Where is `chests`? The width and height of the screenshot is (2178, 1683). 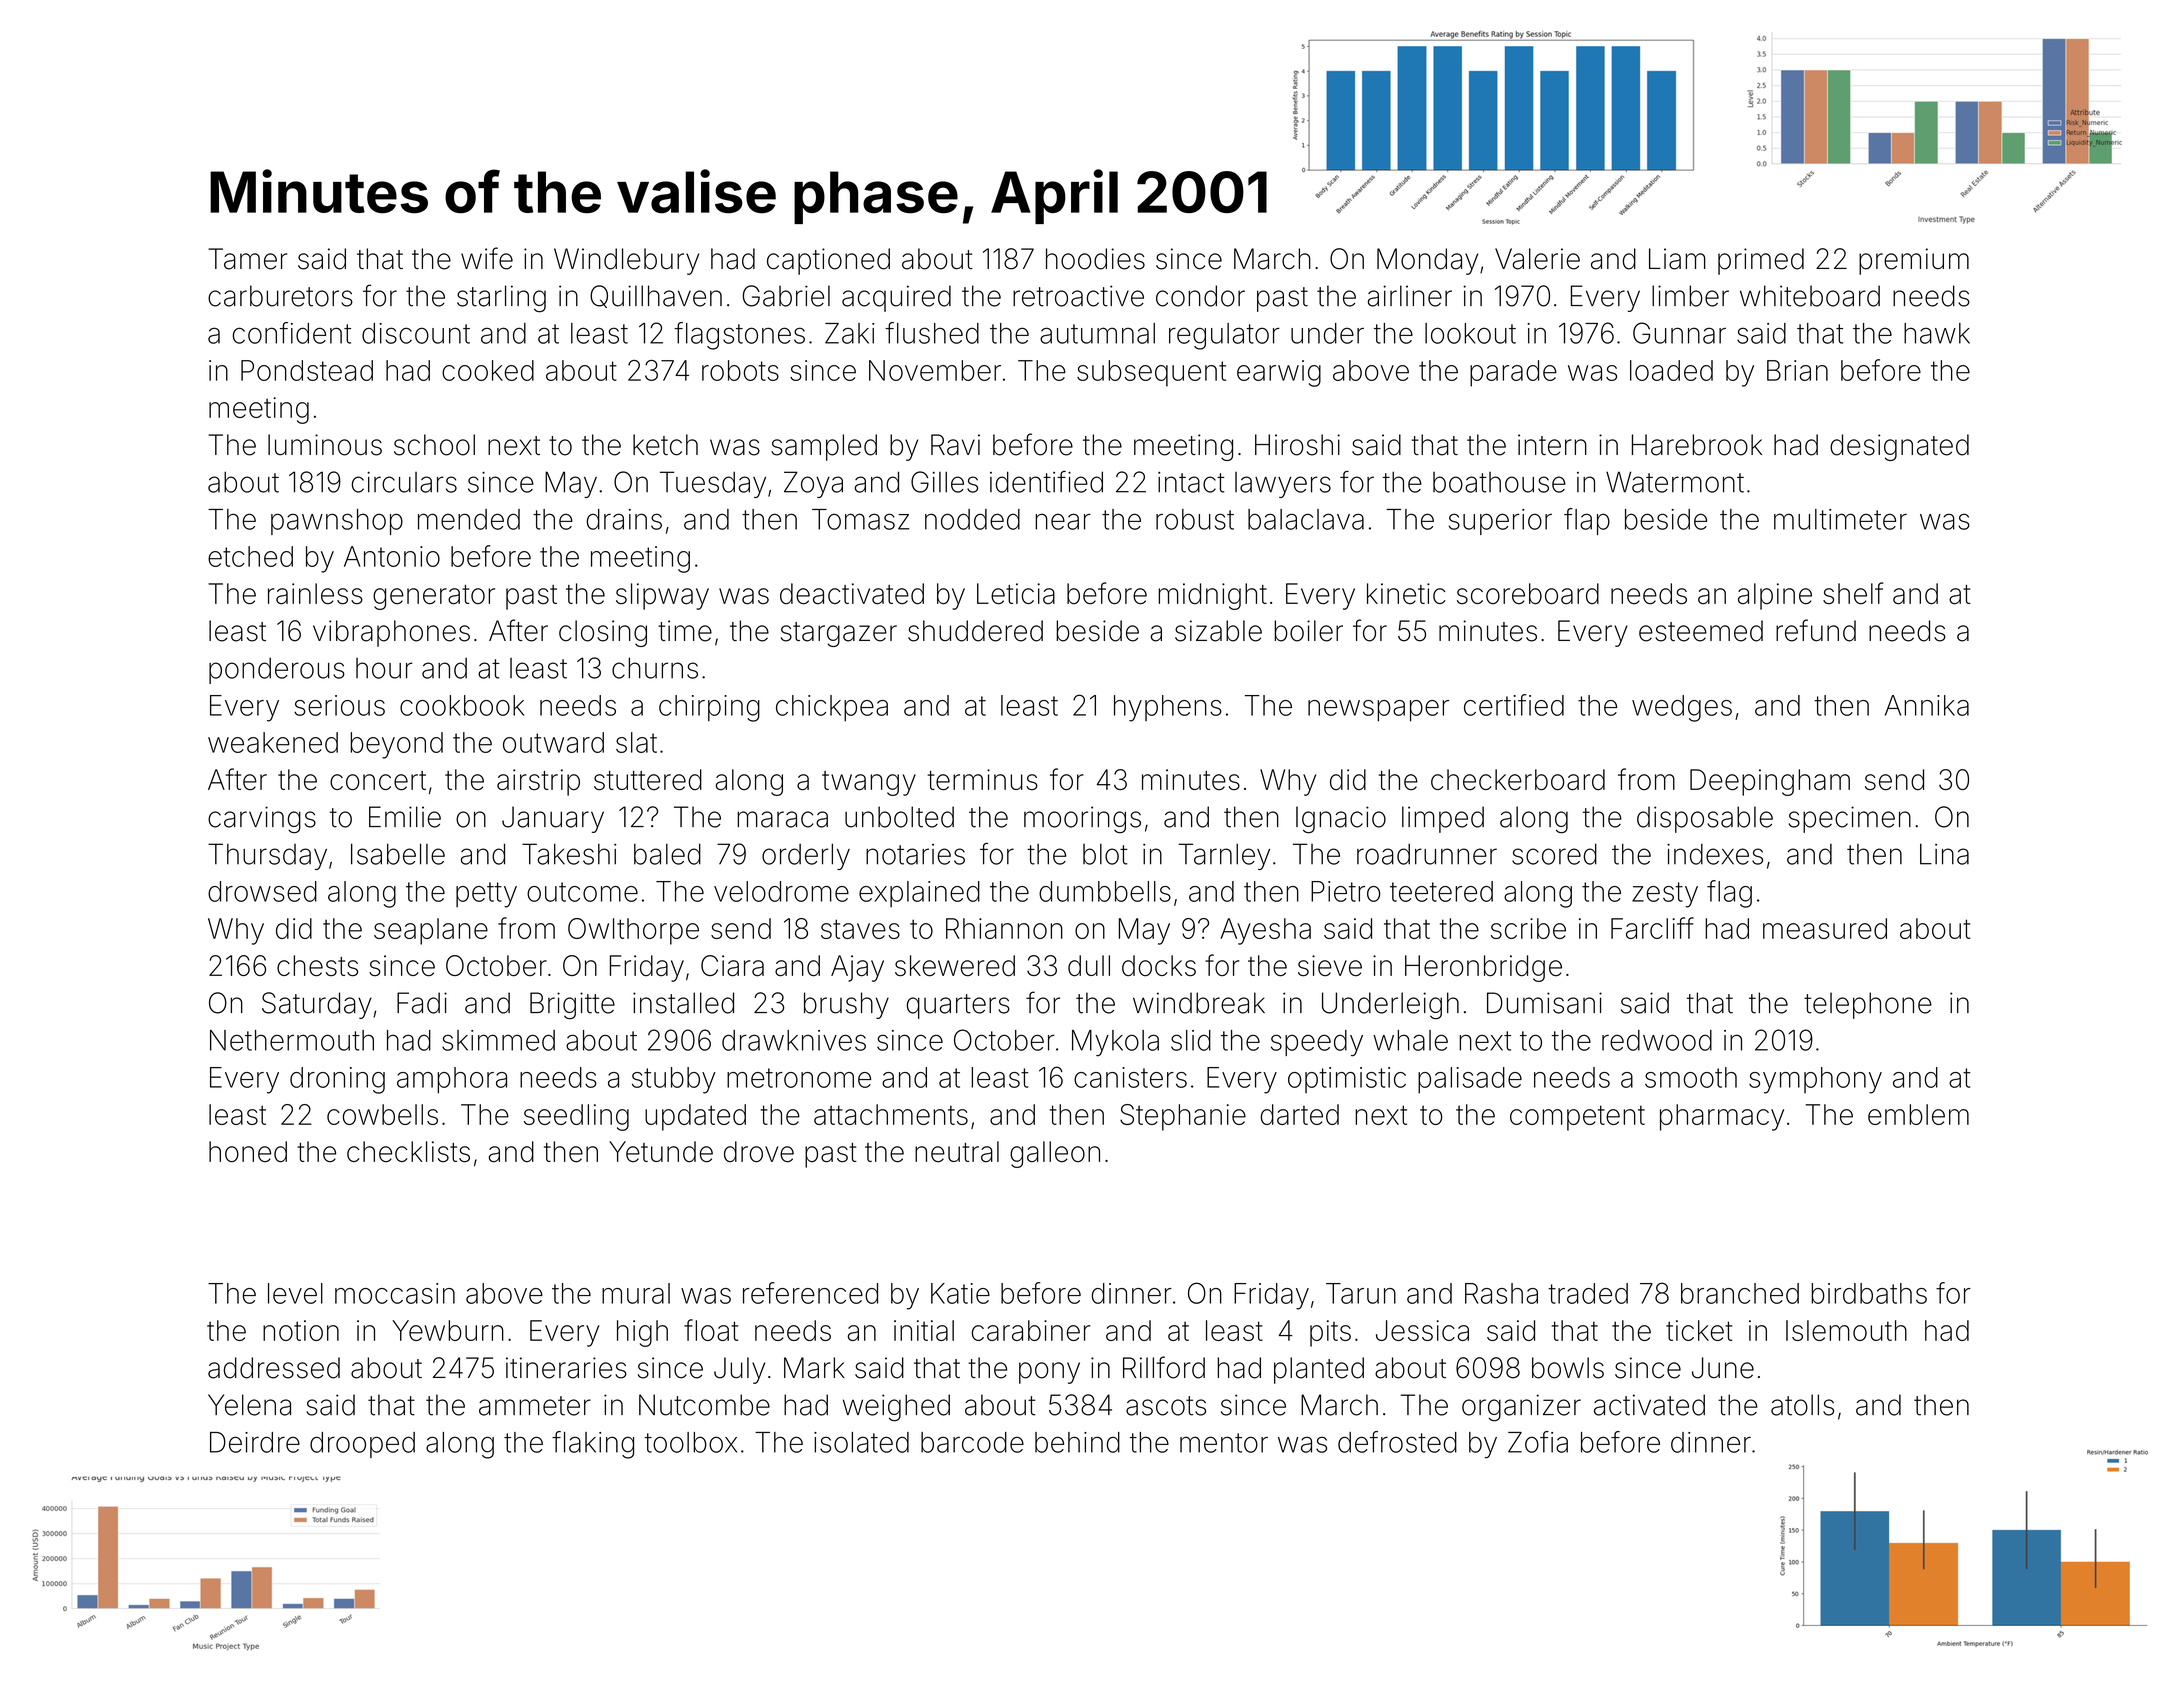
chests is located at coordinates (317, 966).
